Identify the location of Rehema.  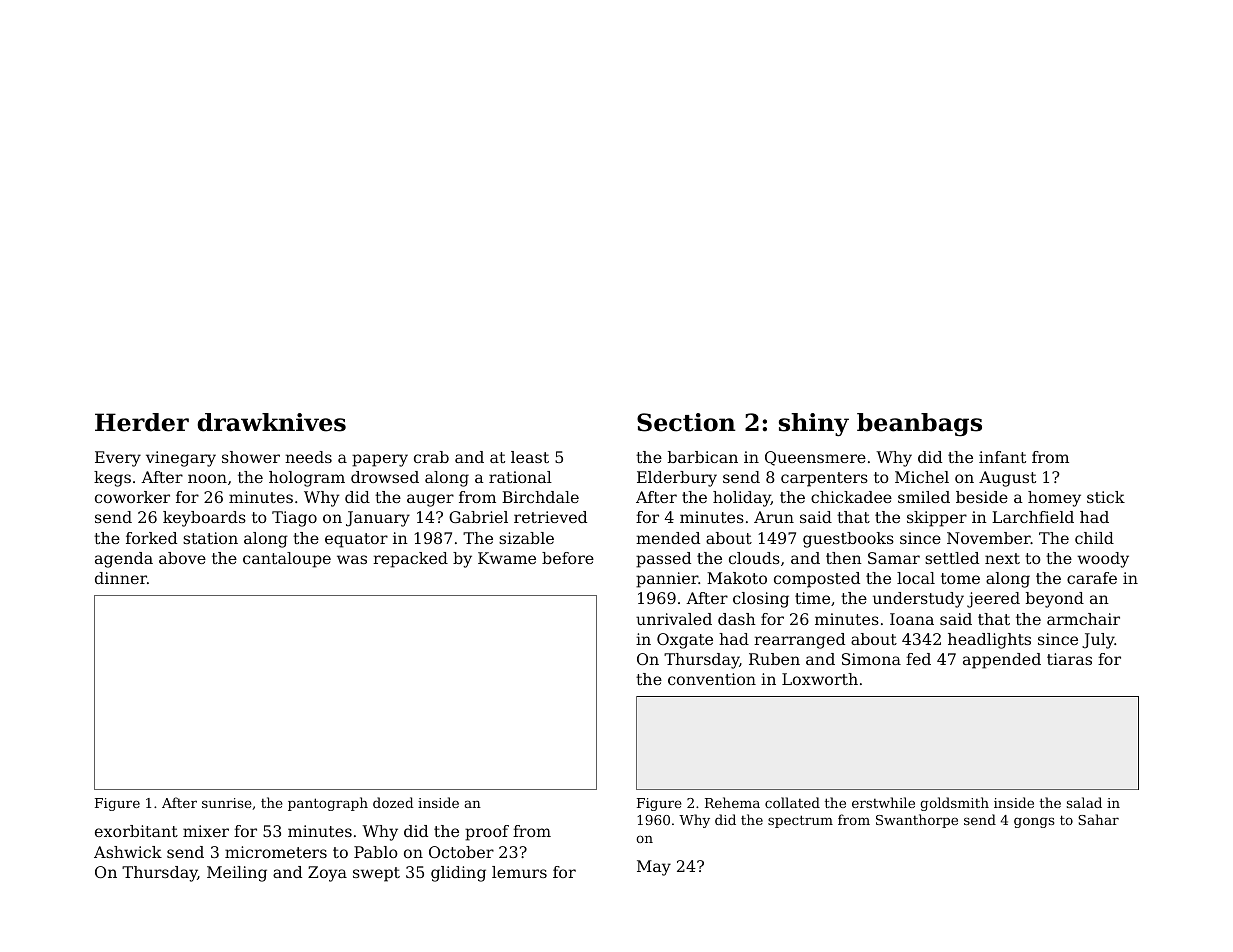
(732, 802).
